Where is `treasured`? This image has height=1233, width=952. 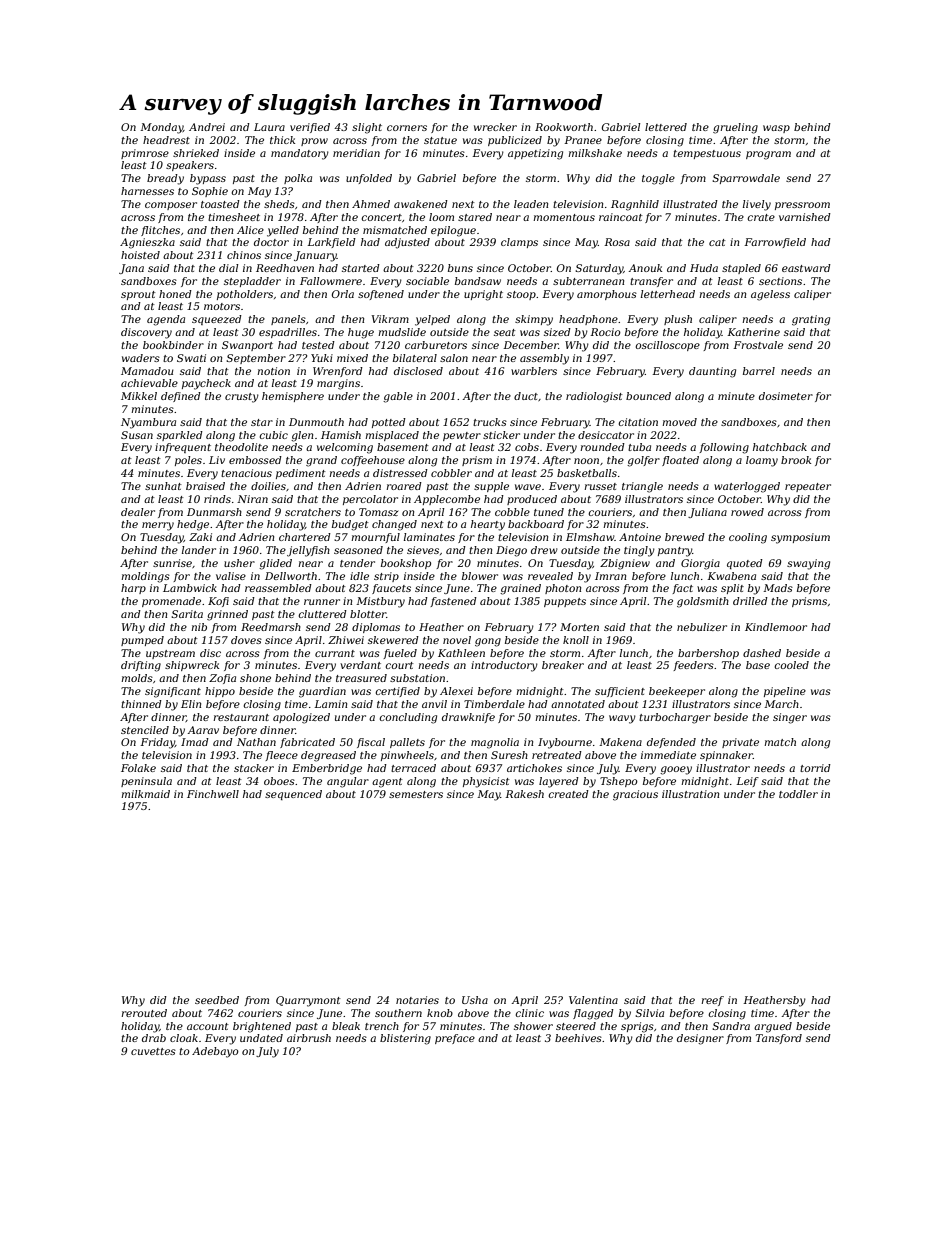 treasured is located at coordinates (361, 678).
